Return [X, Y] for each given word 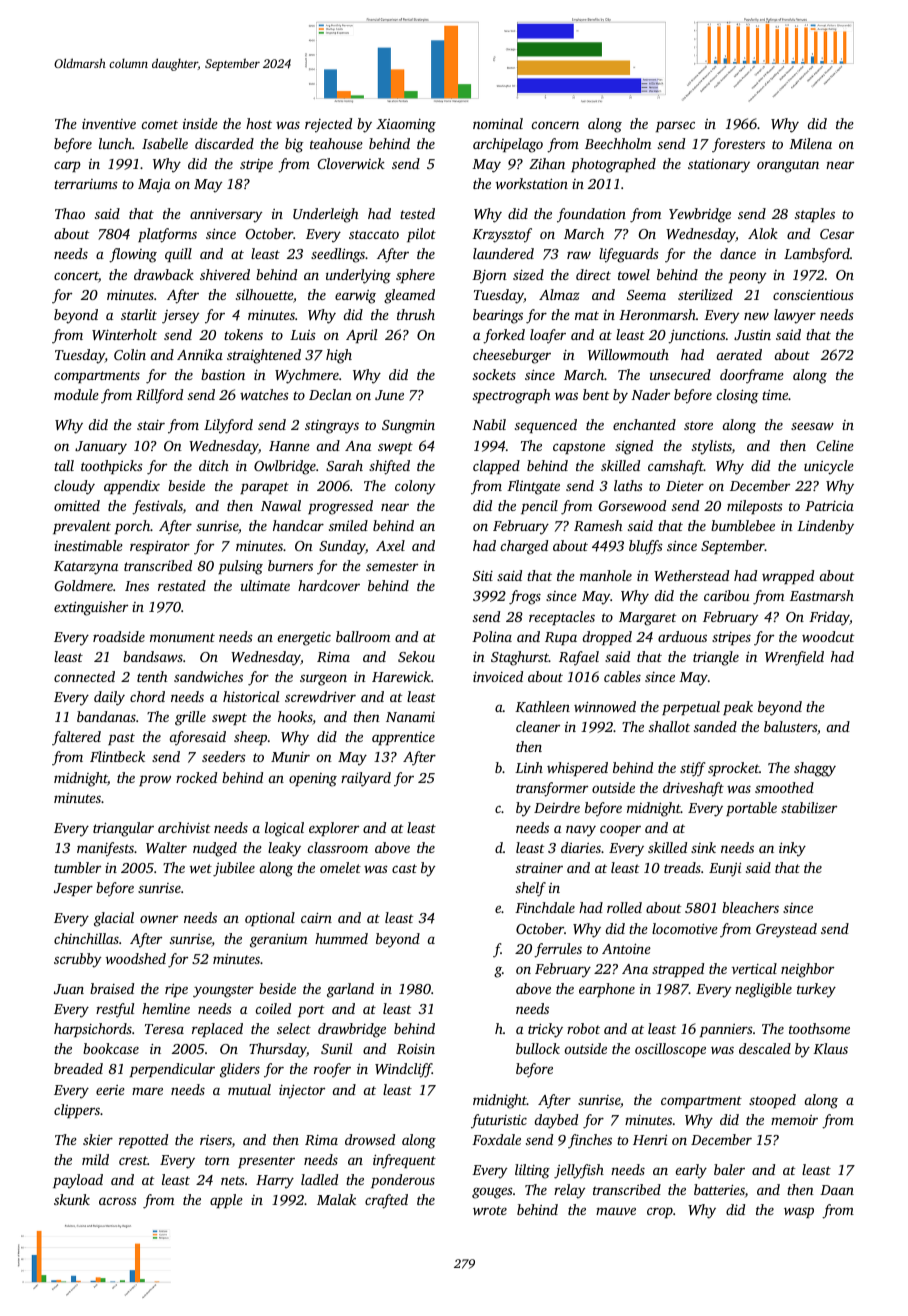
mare [147, 1091]
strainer [539, 868]
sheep [250, 738]
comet [160, 124]
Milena [810, 143]
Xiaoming [406, 126]
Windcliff [403, 1070]
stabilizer [809, 807]
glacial [114, 919]
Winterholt [124, 334]
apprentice [403, 738]
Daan [837, 1190]
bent [596, 394]
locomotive [685, 928]
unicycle [829, 467]
